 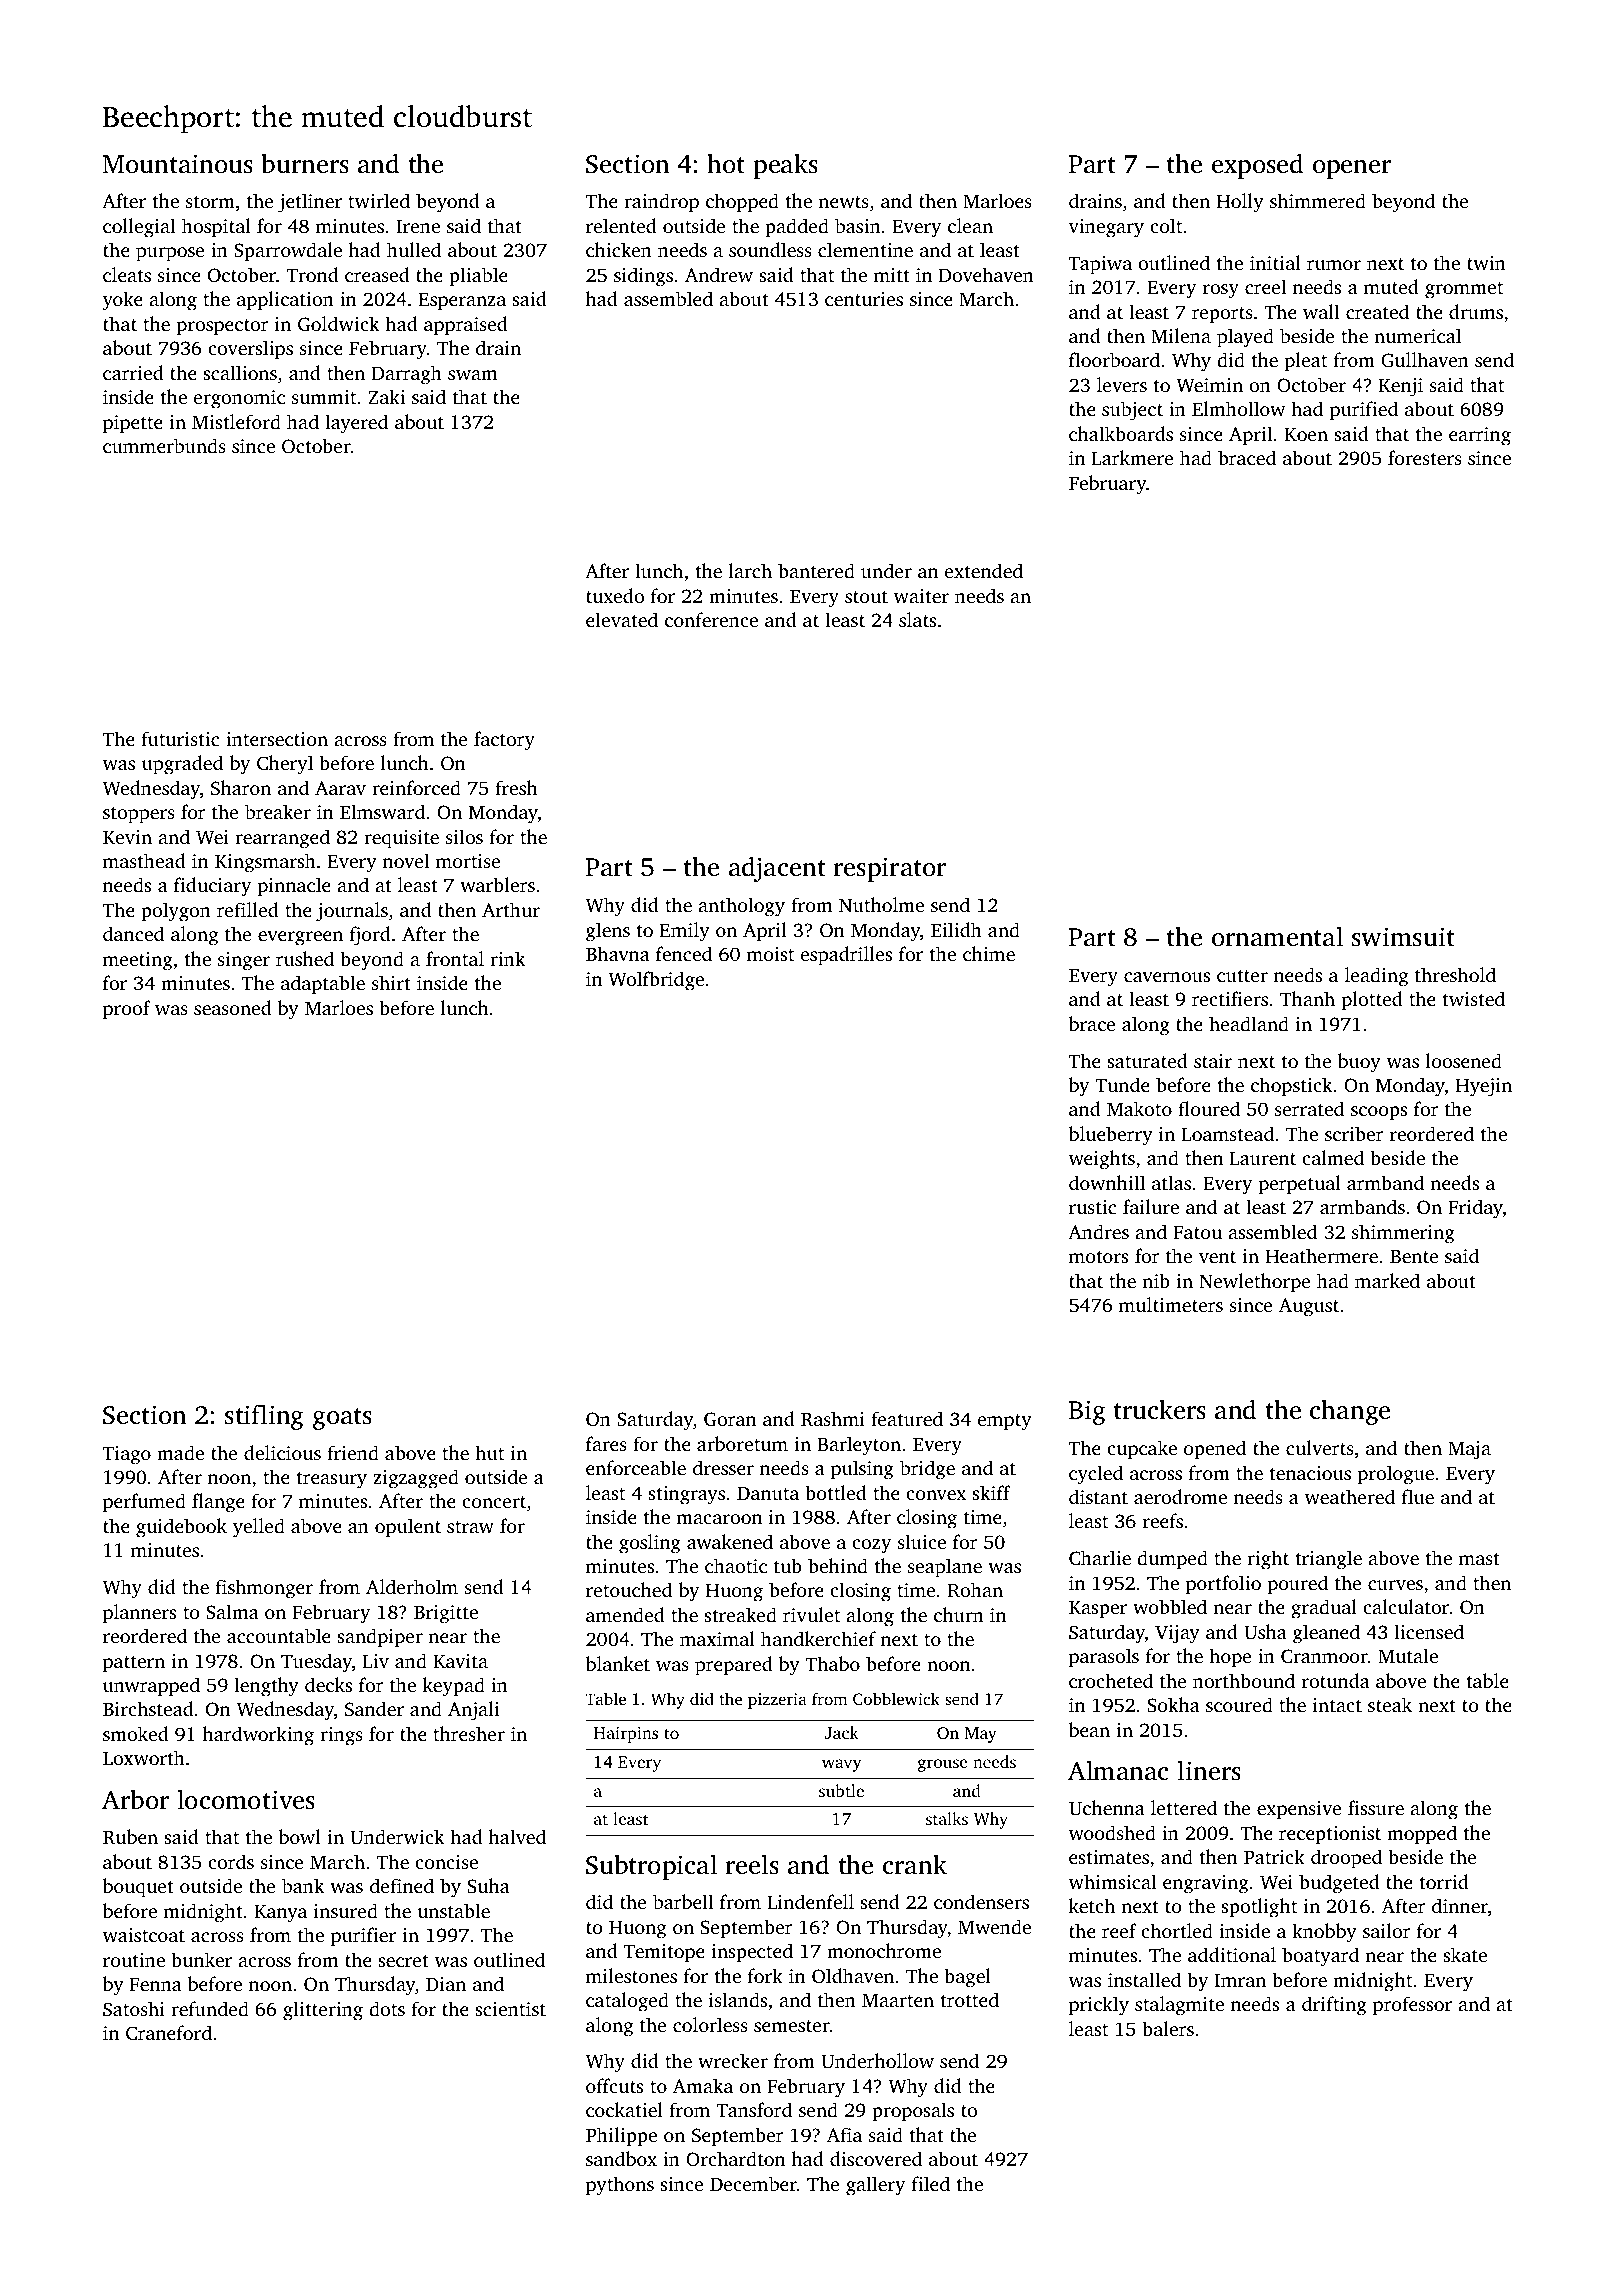 I want to click on extended, so click(x=984, y=570).
